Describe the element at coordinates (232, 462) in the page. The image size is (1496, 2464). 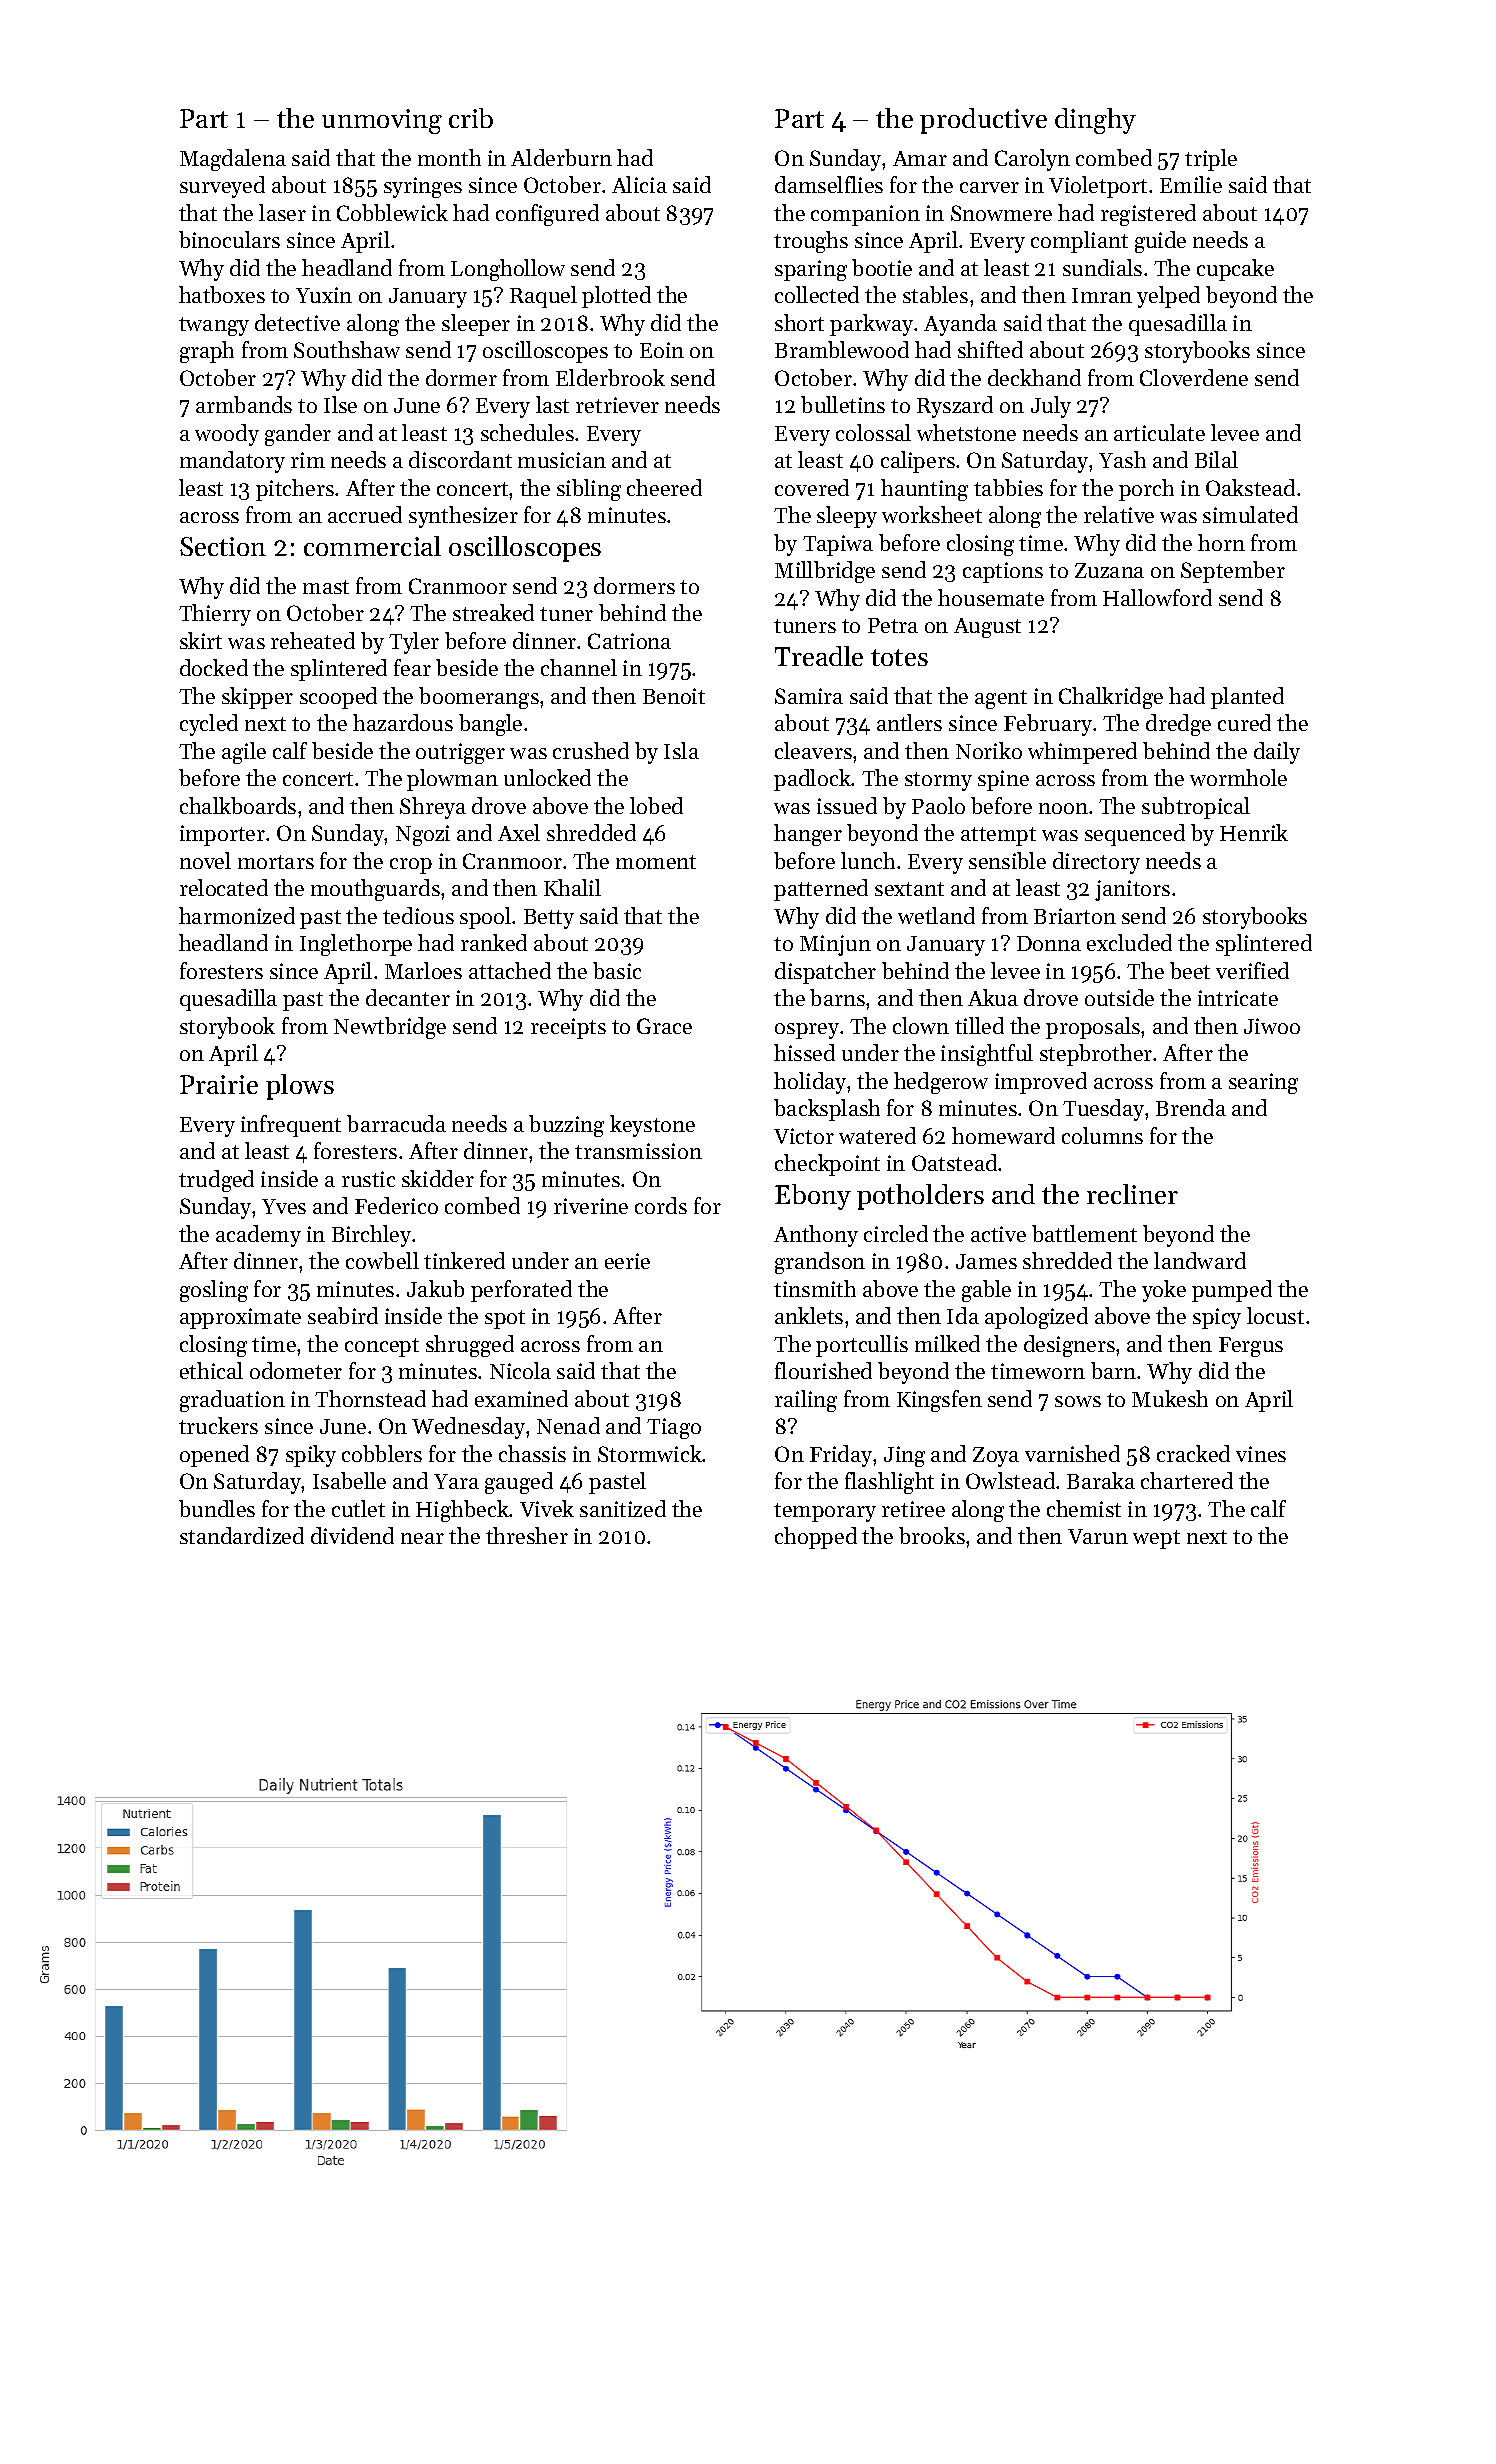
I see `mandatory` at that location.
